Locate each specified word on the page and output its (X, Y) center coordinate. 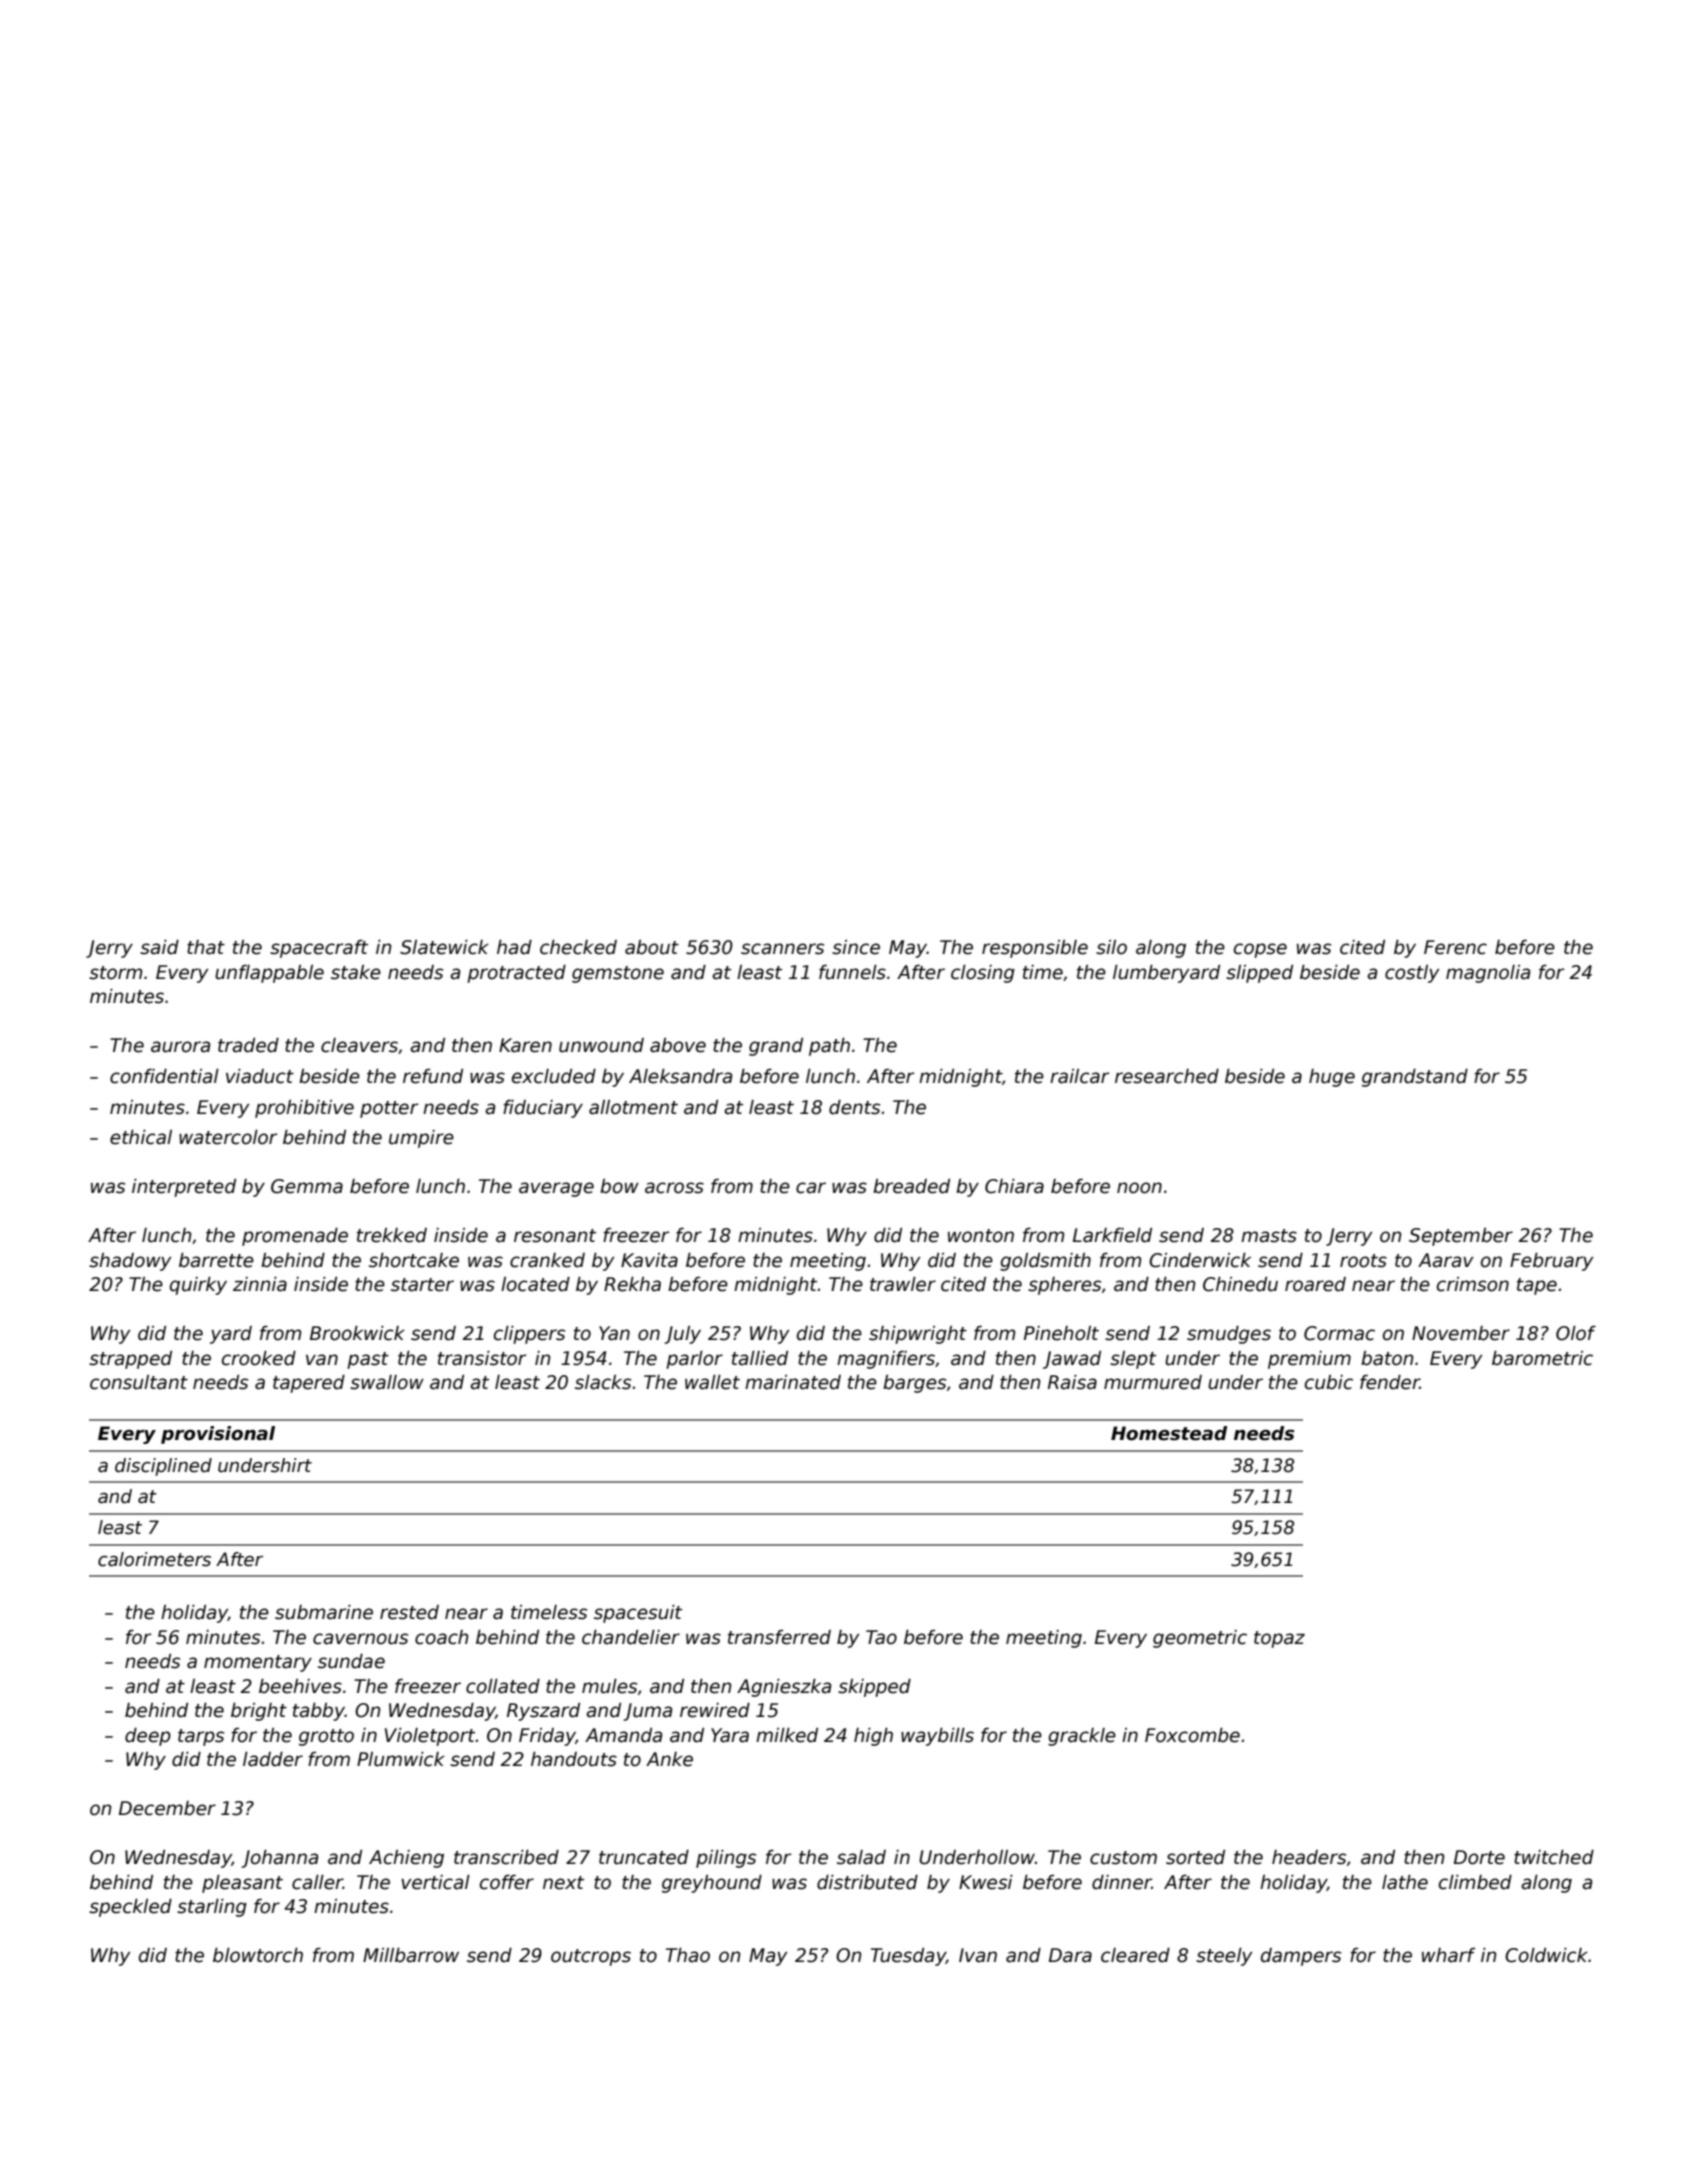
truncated (644, 1857)
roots (1363, 1261)
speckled (130, 1908)
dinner (1122, 1882)
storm (115, 973)
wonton (981, 1236)
